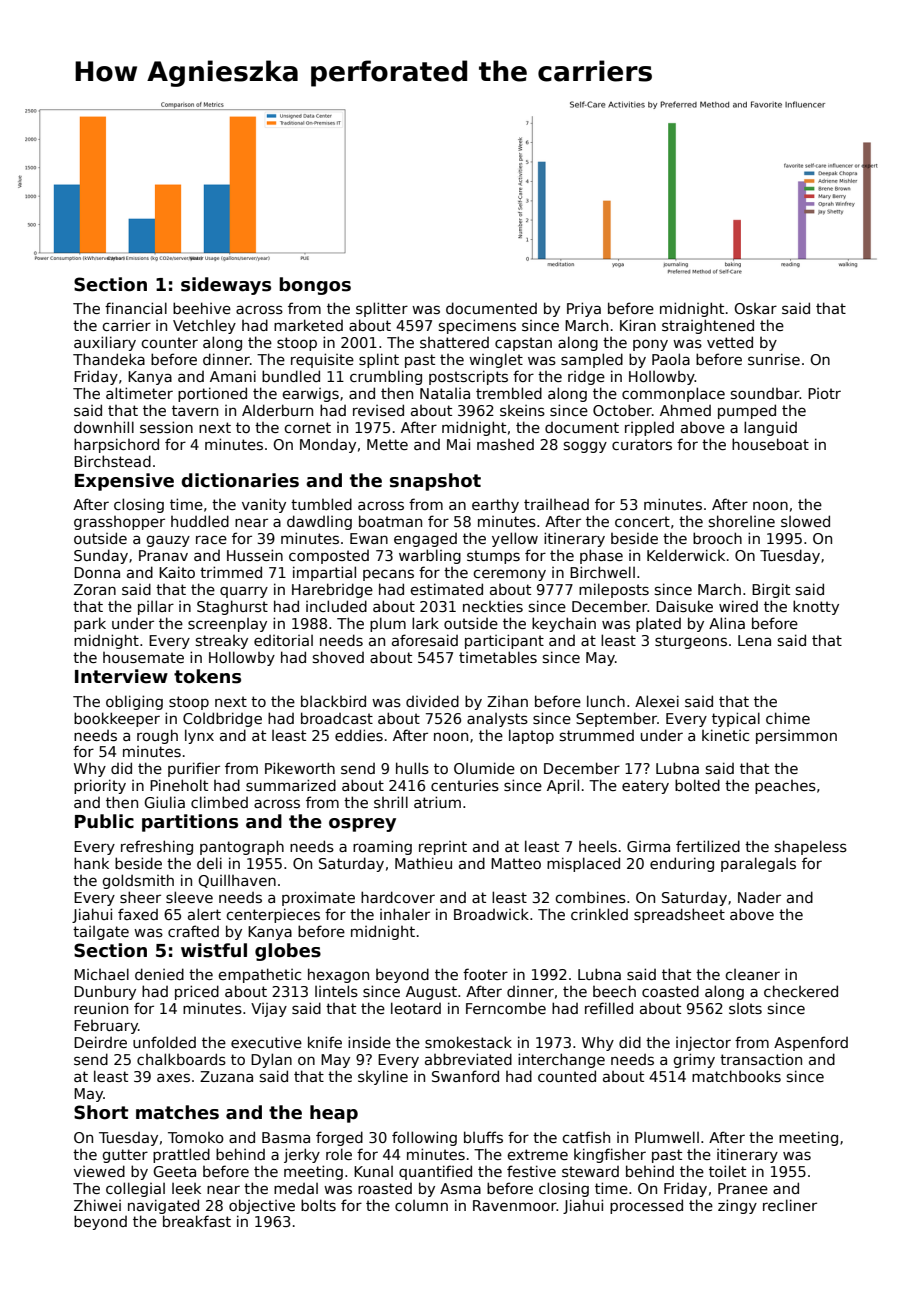 The height and width of the image is (1308, 924). Describe the element at coordinates (283, 640) in the image. I see `editorial` at that location.
